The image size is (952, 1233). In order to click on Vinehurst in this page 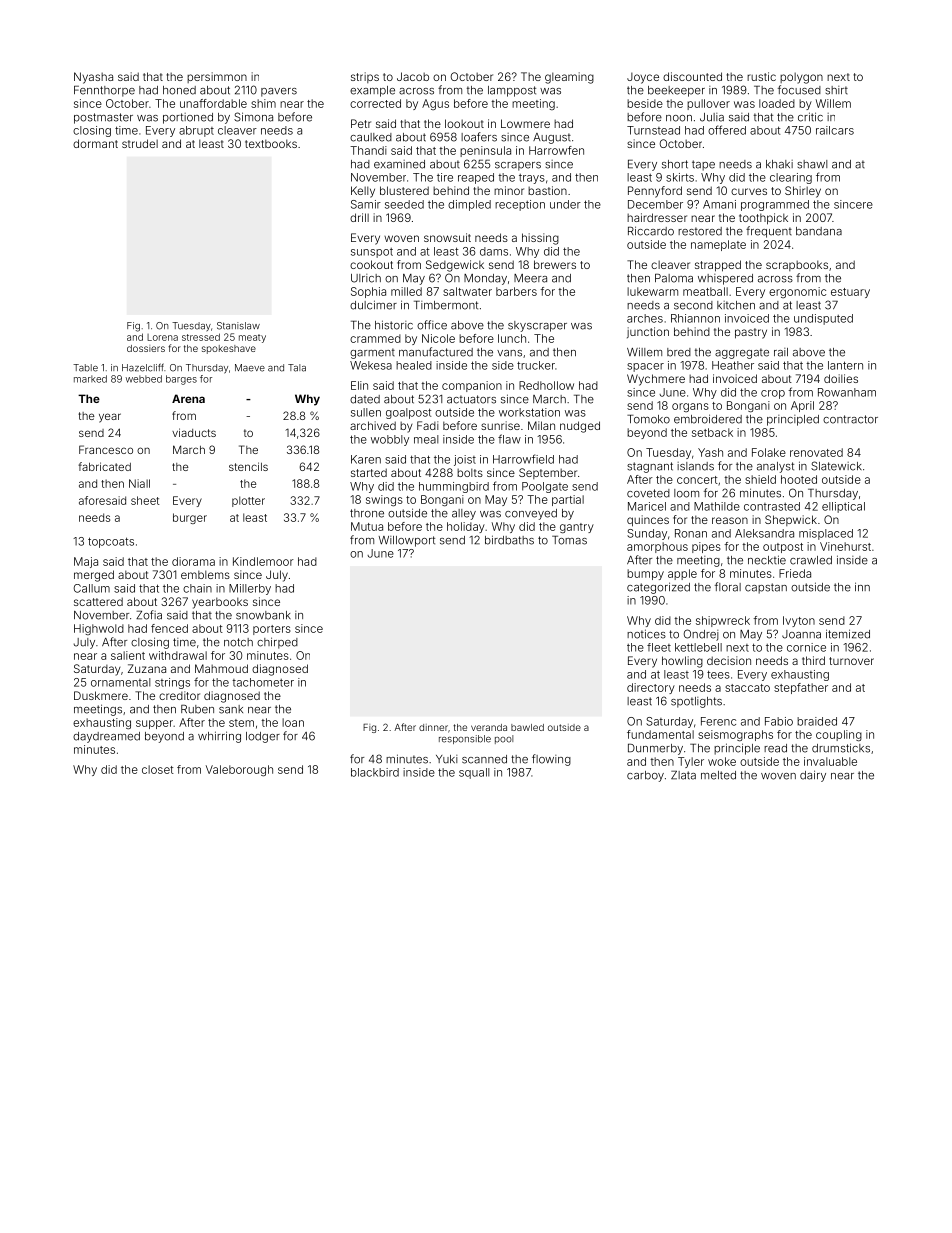, I will do `click(845, 546)`.
